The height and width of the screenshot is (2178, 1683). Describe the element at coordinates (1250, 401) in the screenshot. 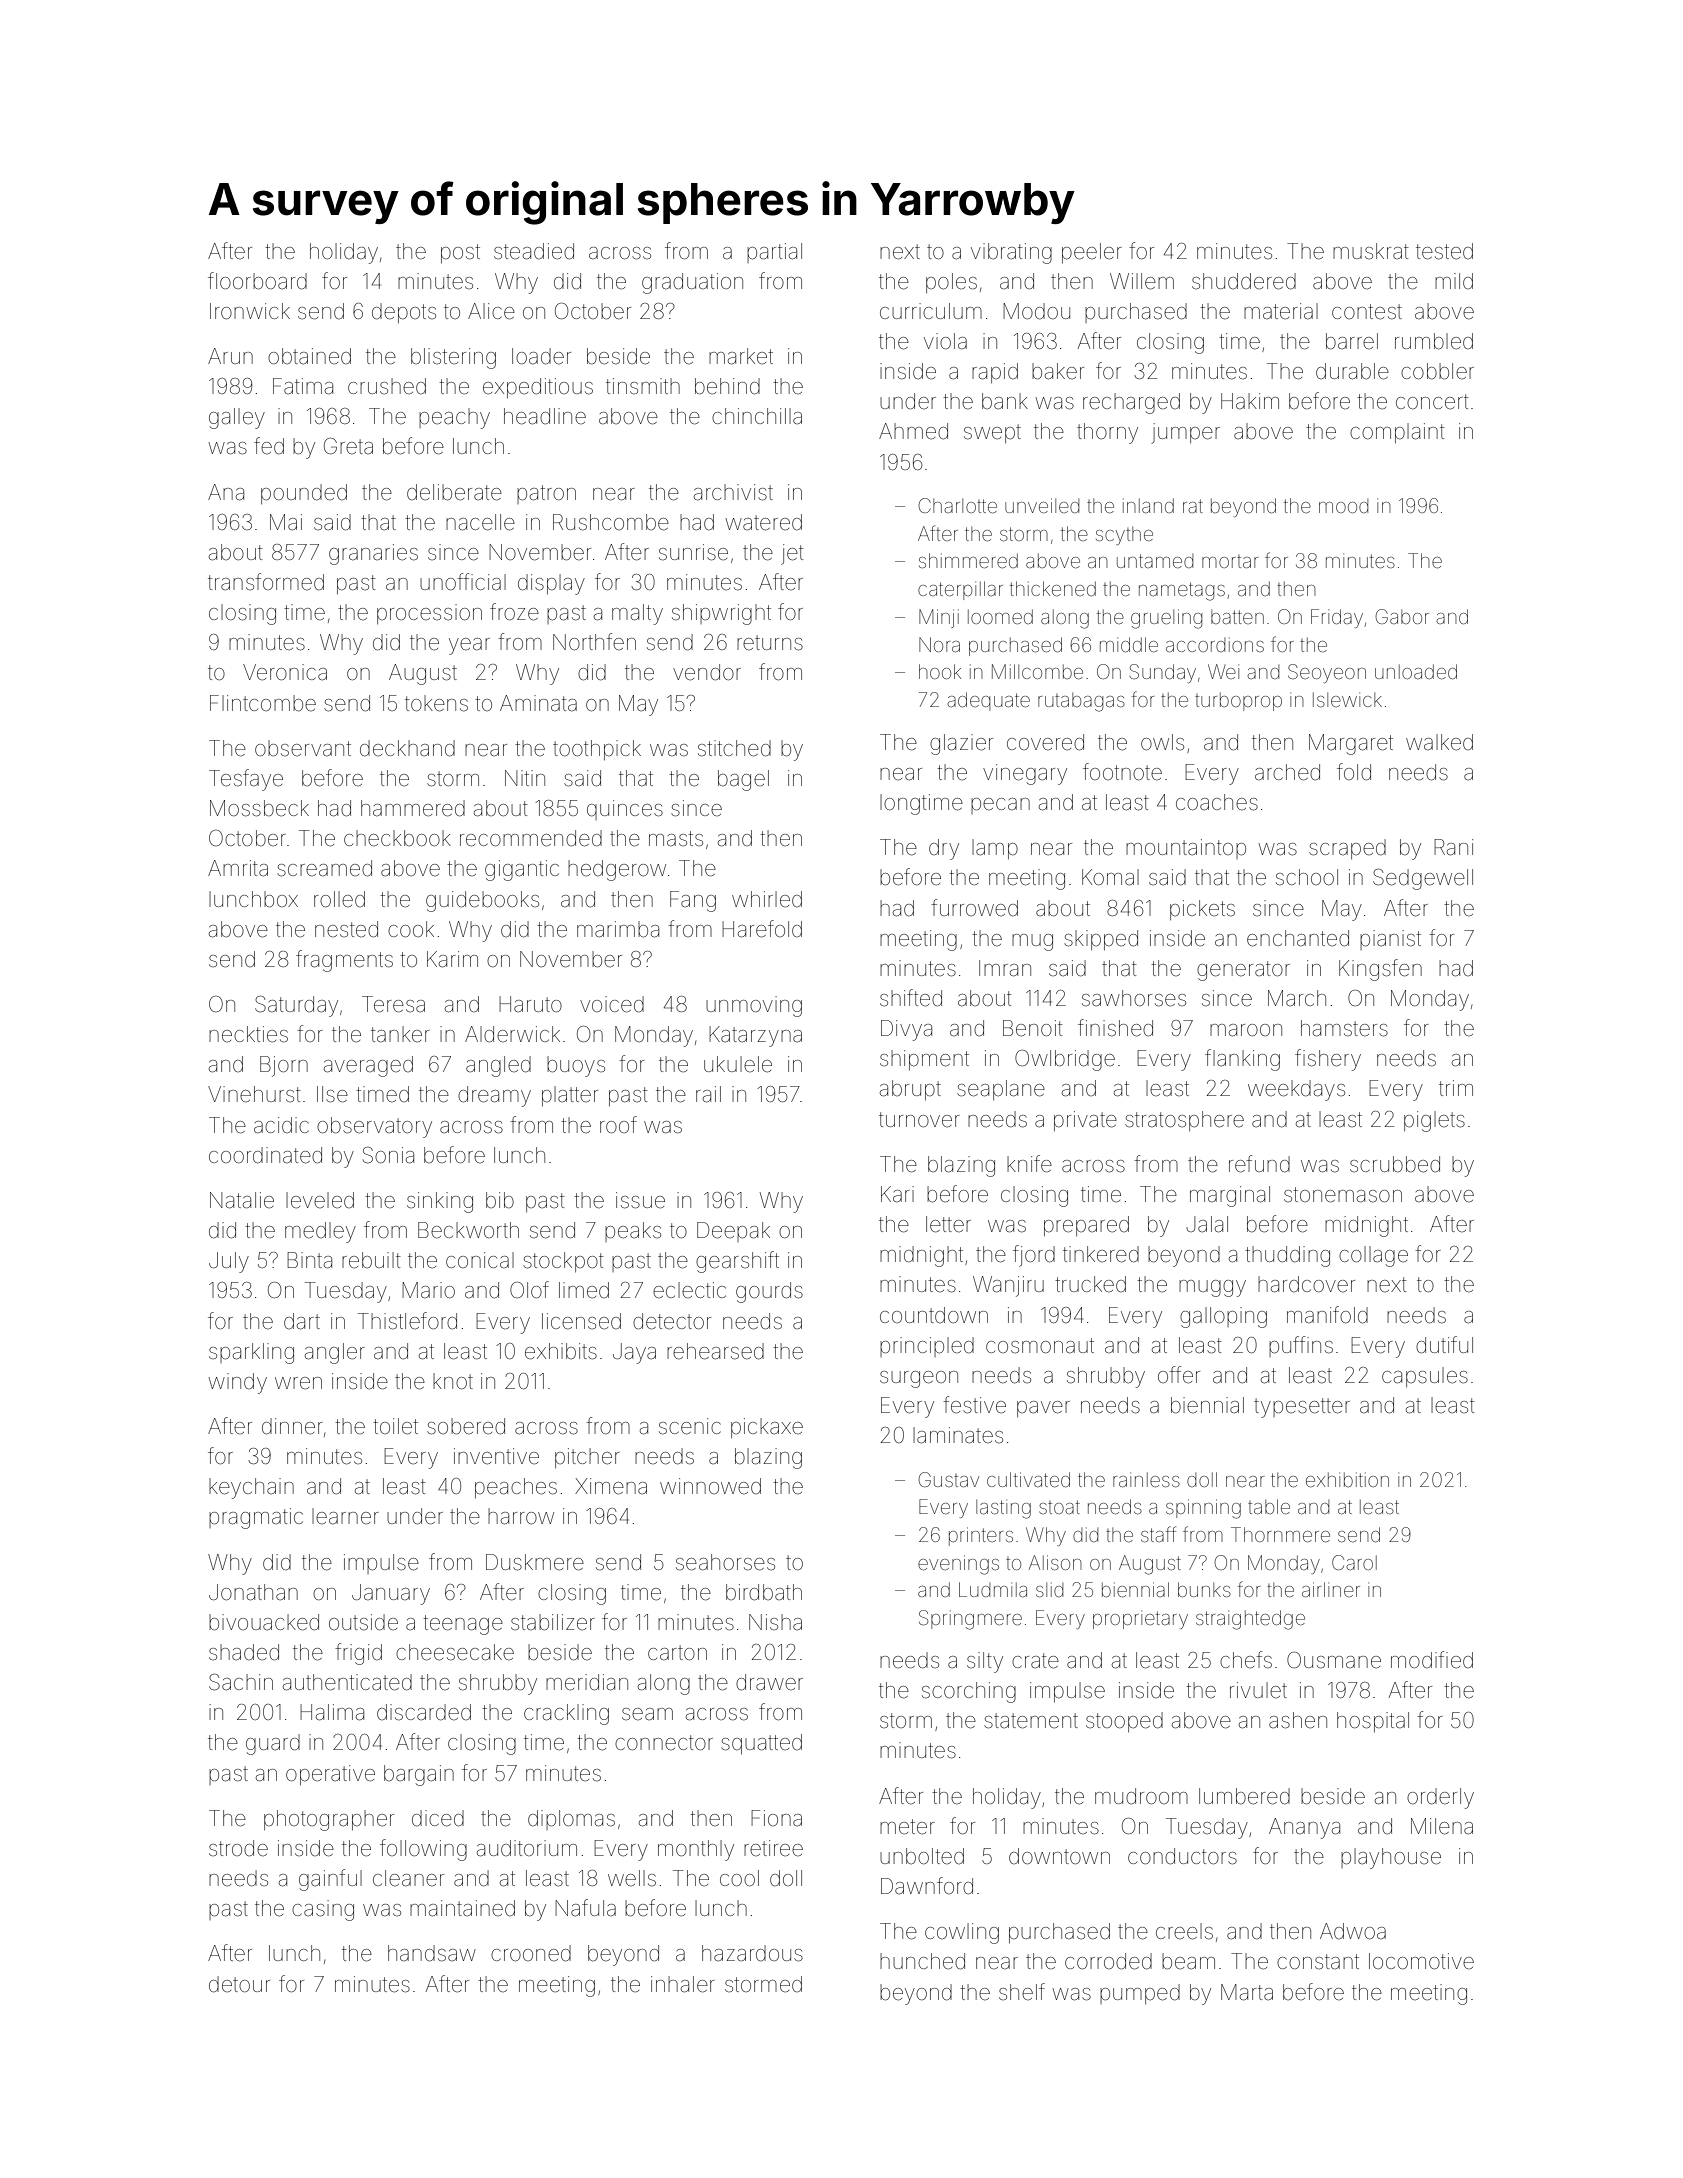

I see `Hakim` at that location.
